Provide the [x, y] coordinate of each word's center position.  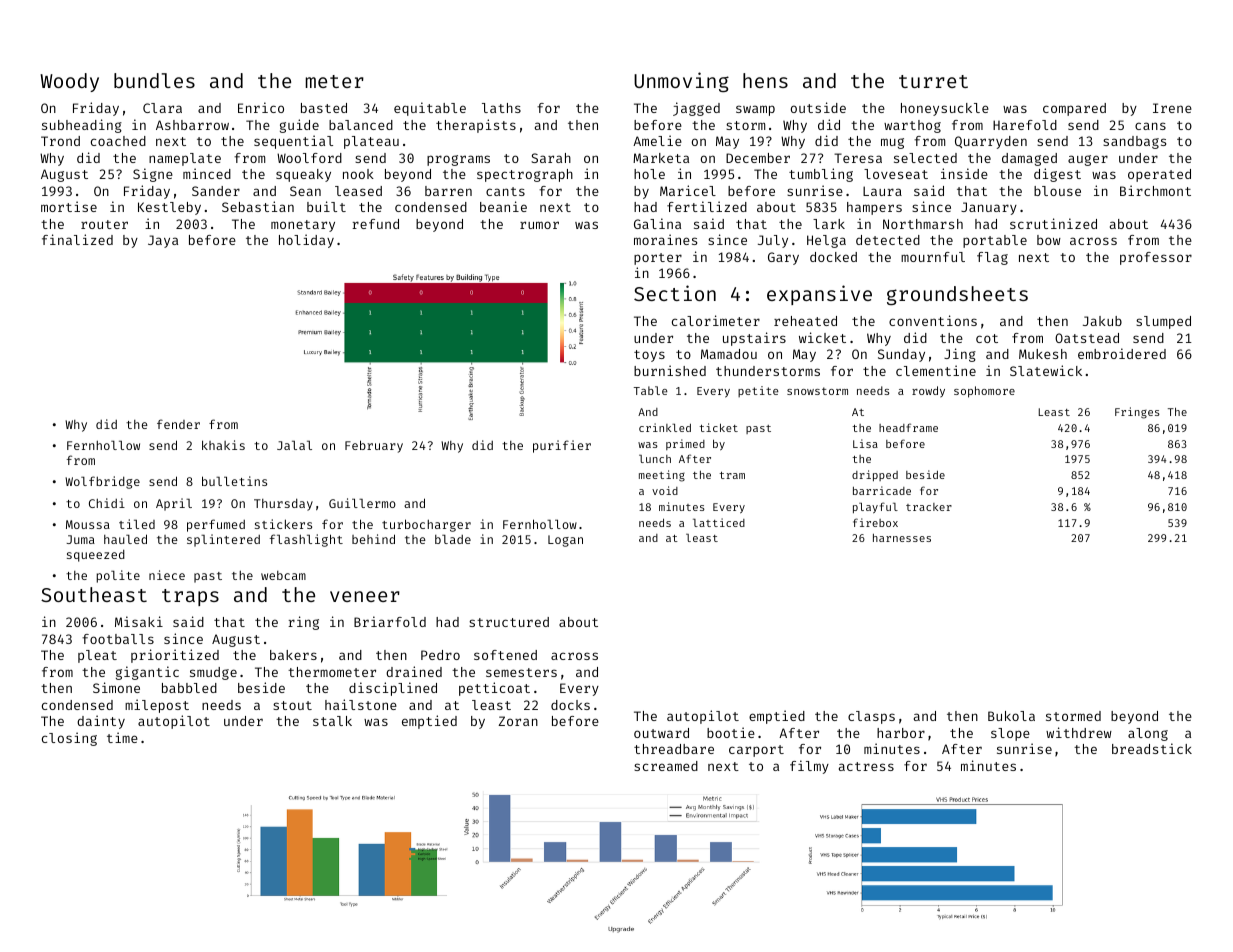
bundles [154, 80]
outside [818, 107]
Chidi [107, 503]
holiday [306, 241]
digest [1057, 175]
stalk [332, 721]
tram [732, 475]
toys [649, 356]
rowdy [928, 392]
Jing [960, 355]
